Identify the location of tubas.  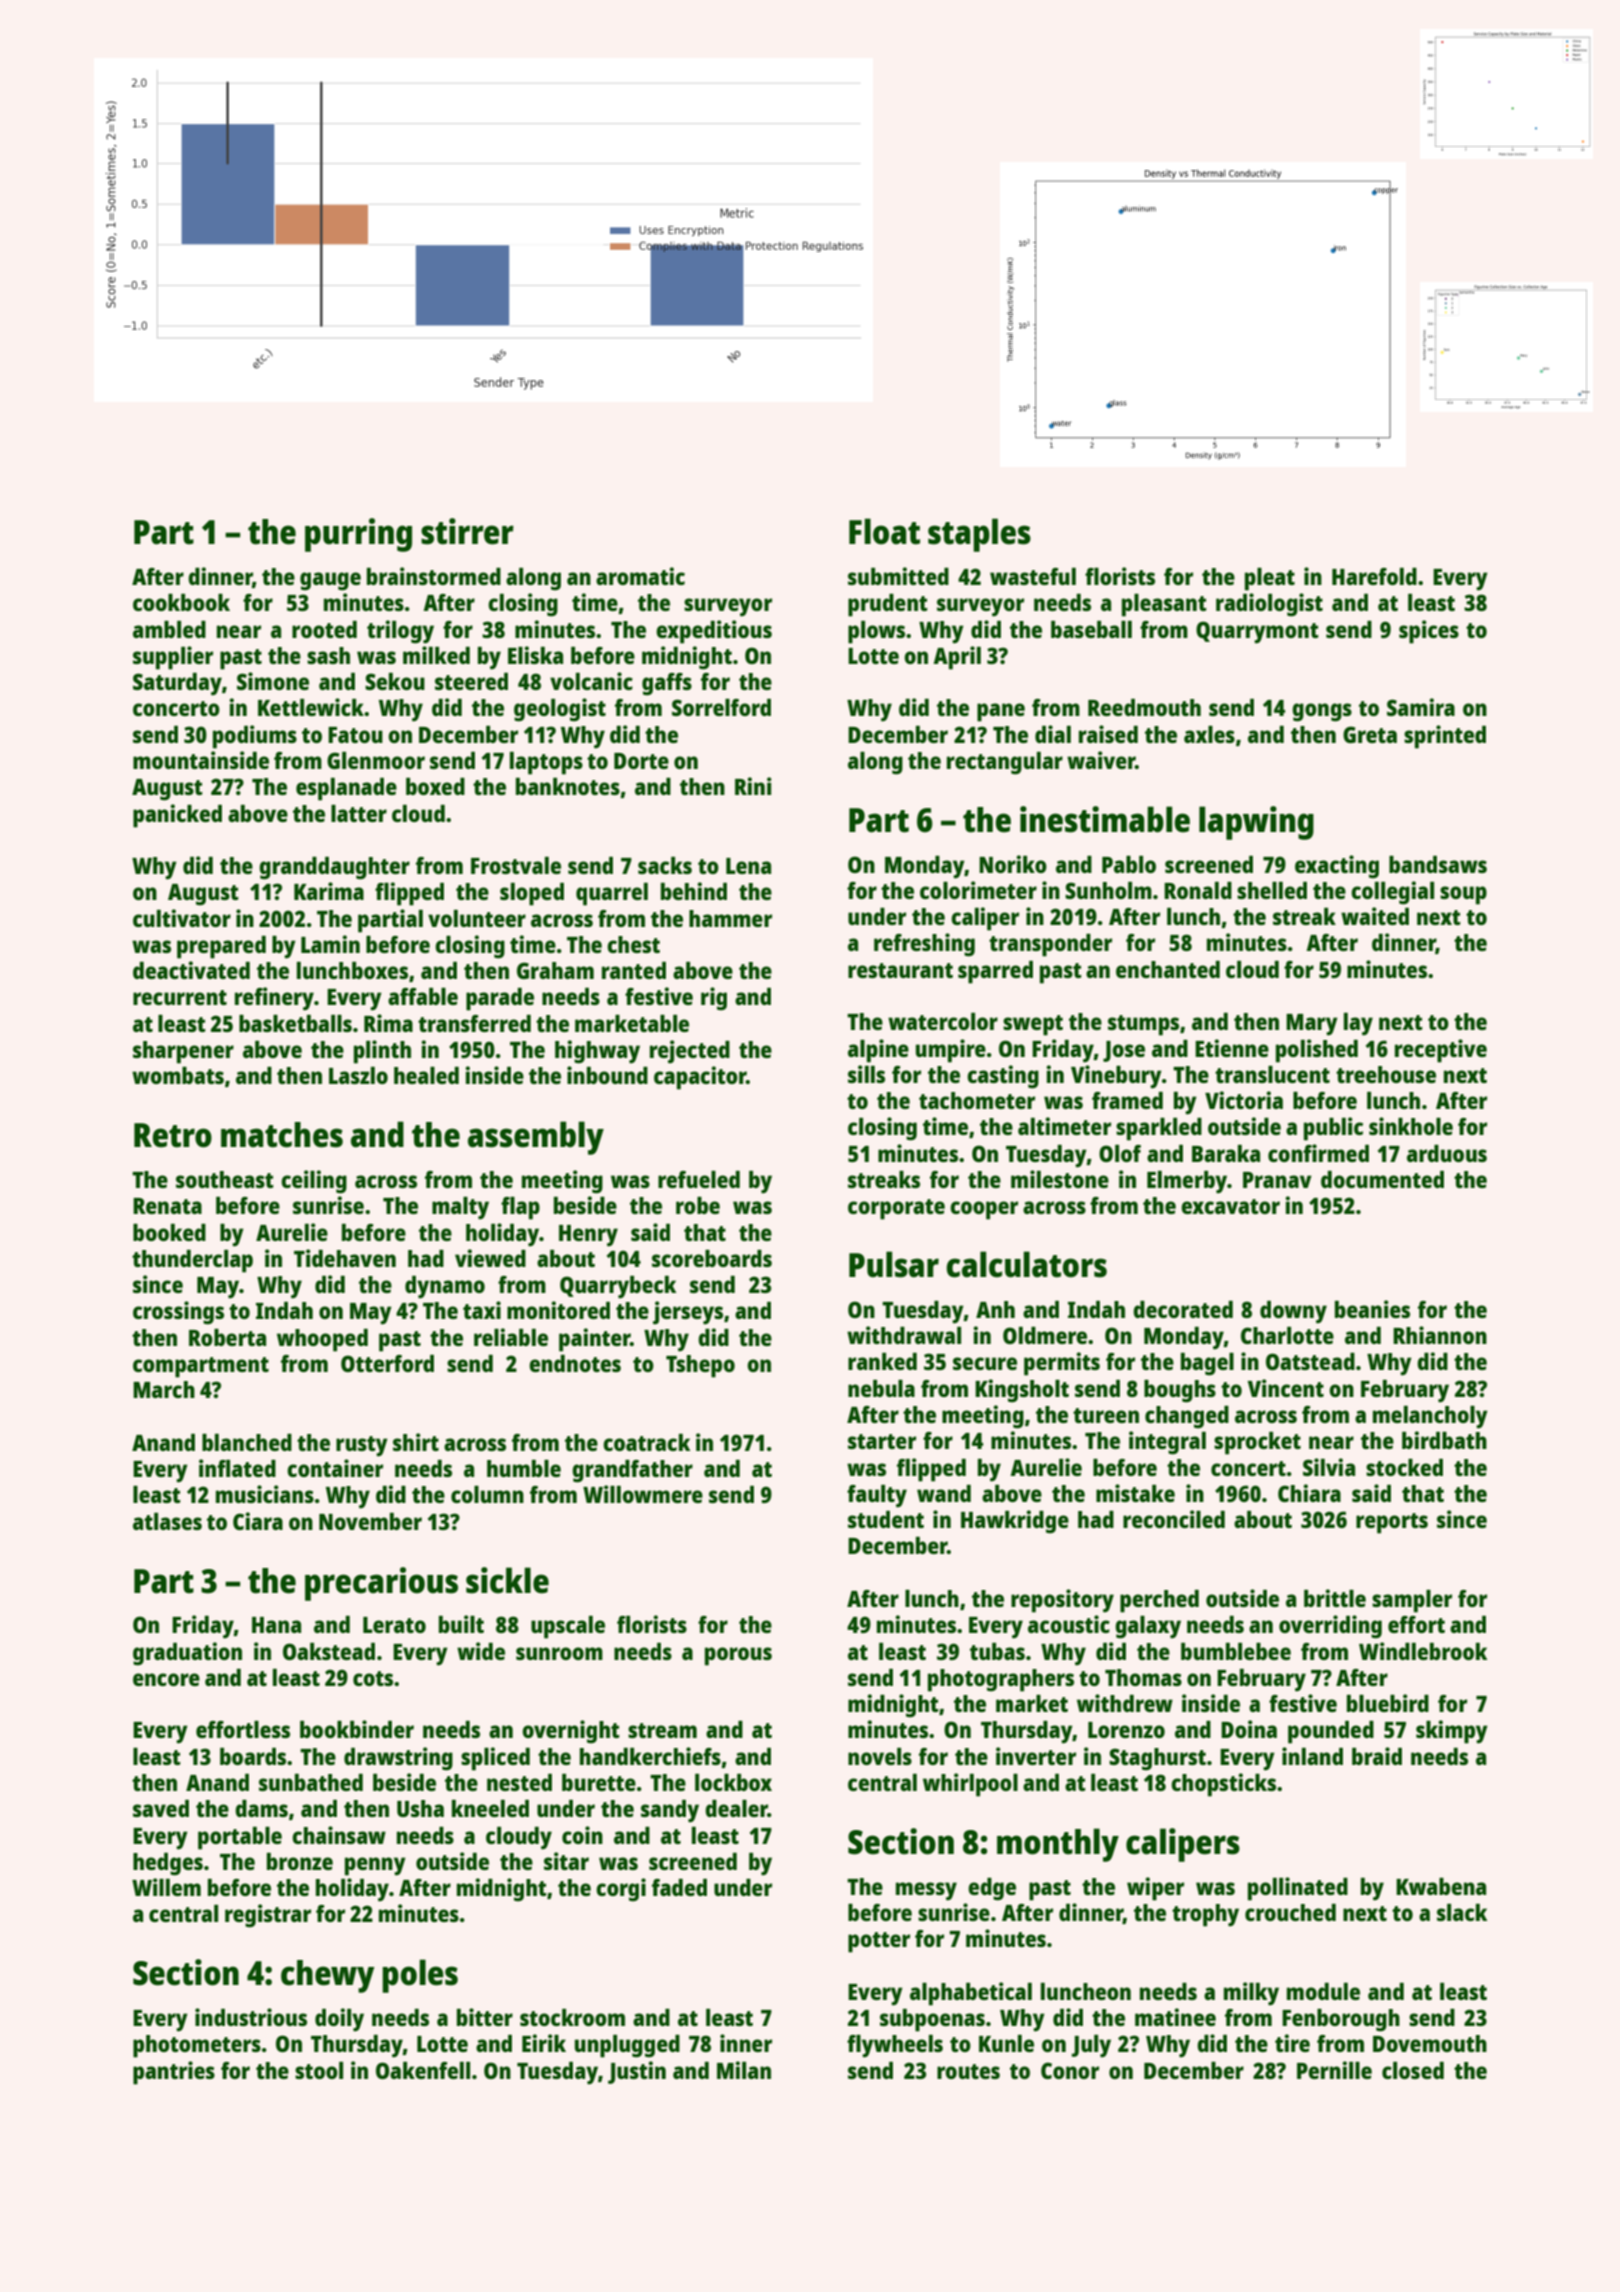
(997, 1651).
